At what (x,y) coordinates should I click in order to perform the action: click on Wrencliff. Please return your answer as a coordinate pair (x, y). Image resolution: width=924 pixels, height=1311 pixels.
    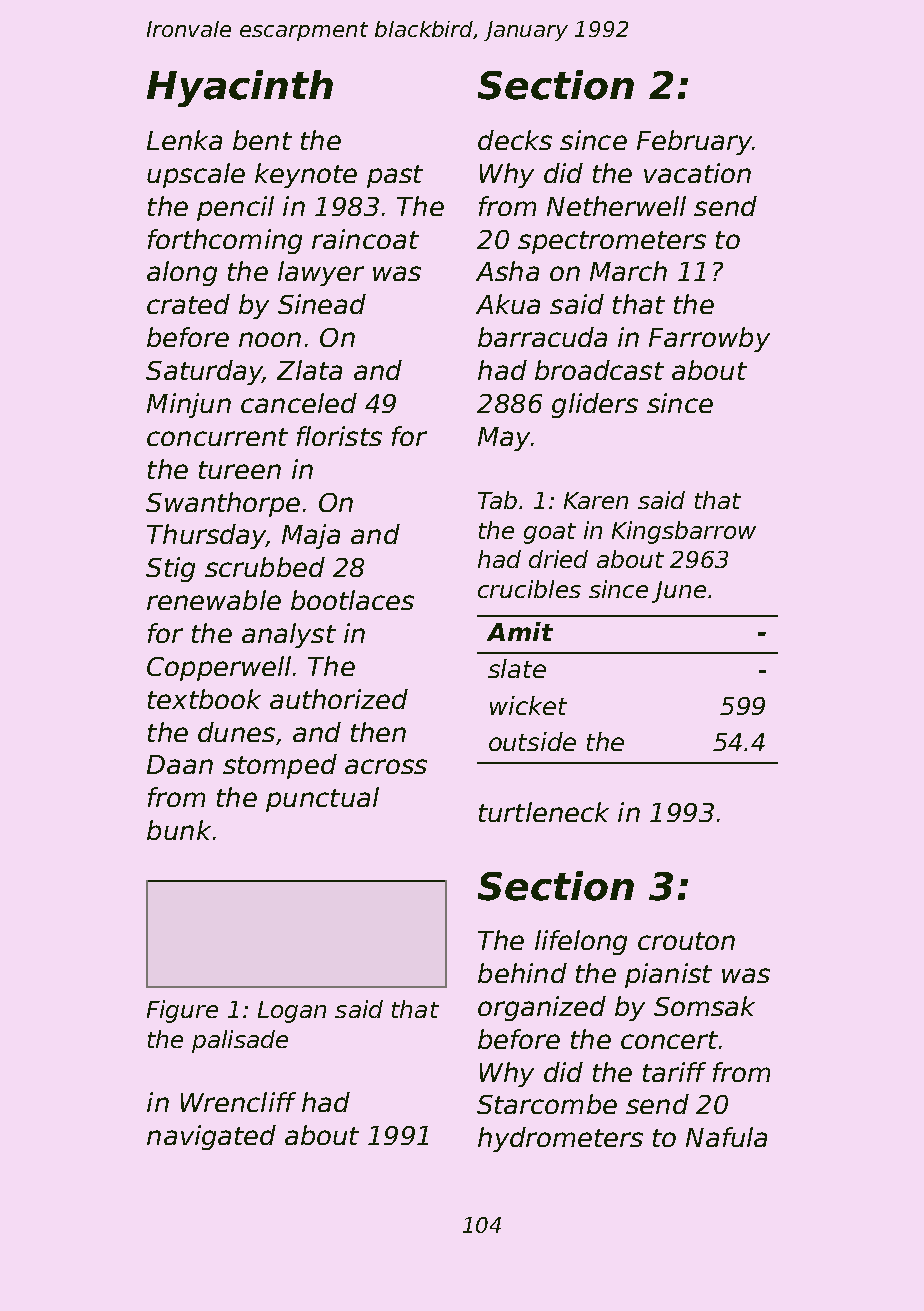
    Looking at the image, I should click on (238, 1102).
